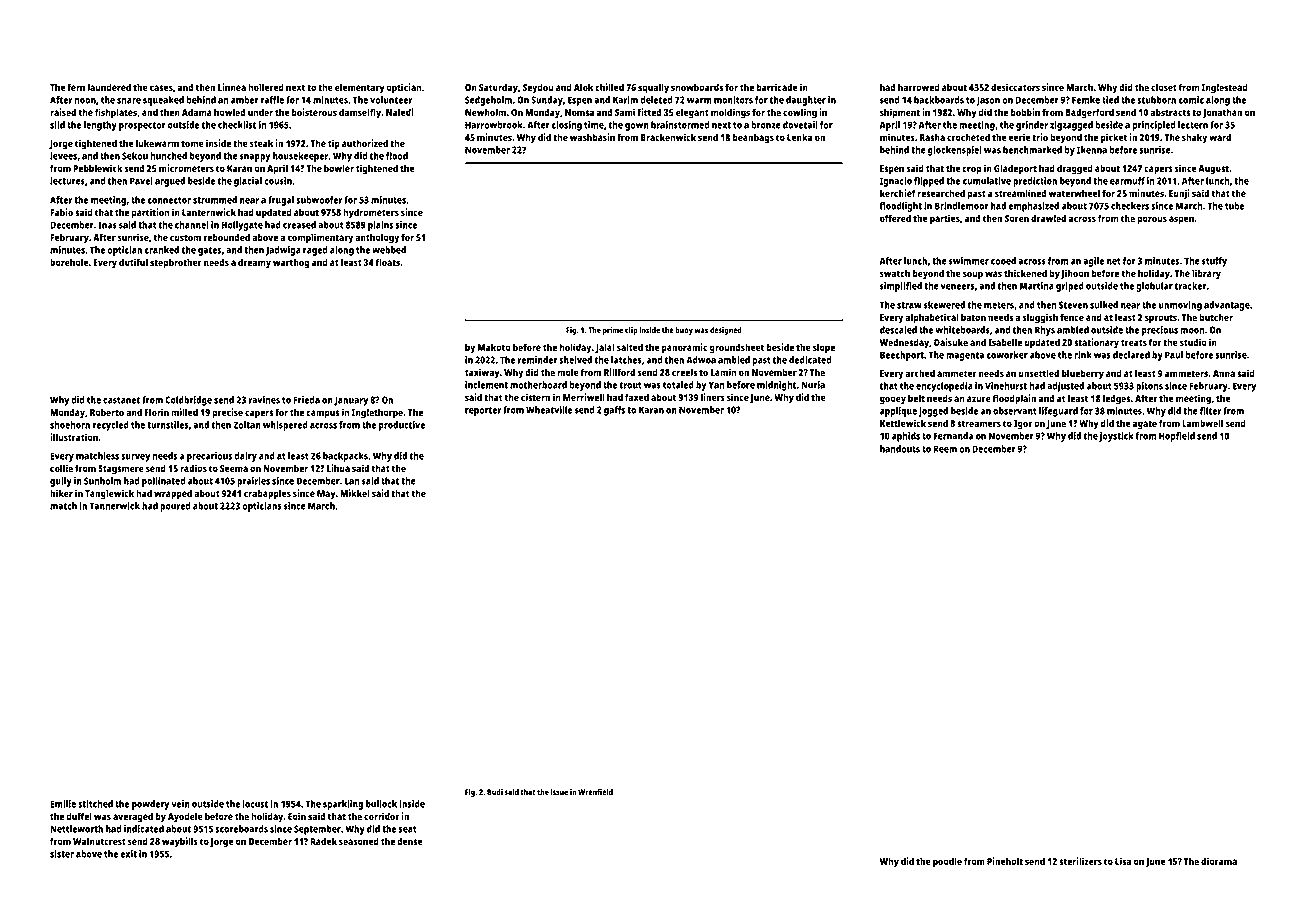 The width and height of the image is (1308, 924). What do you see at coordinates (697, 87) in the image?
I see `snowboards` at bounding box center [697, 87].
